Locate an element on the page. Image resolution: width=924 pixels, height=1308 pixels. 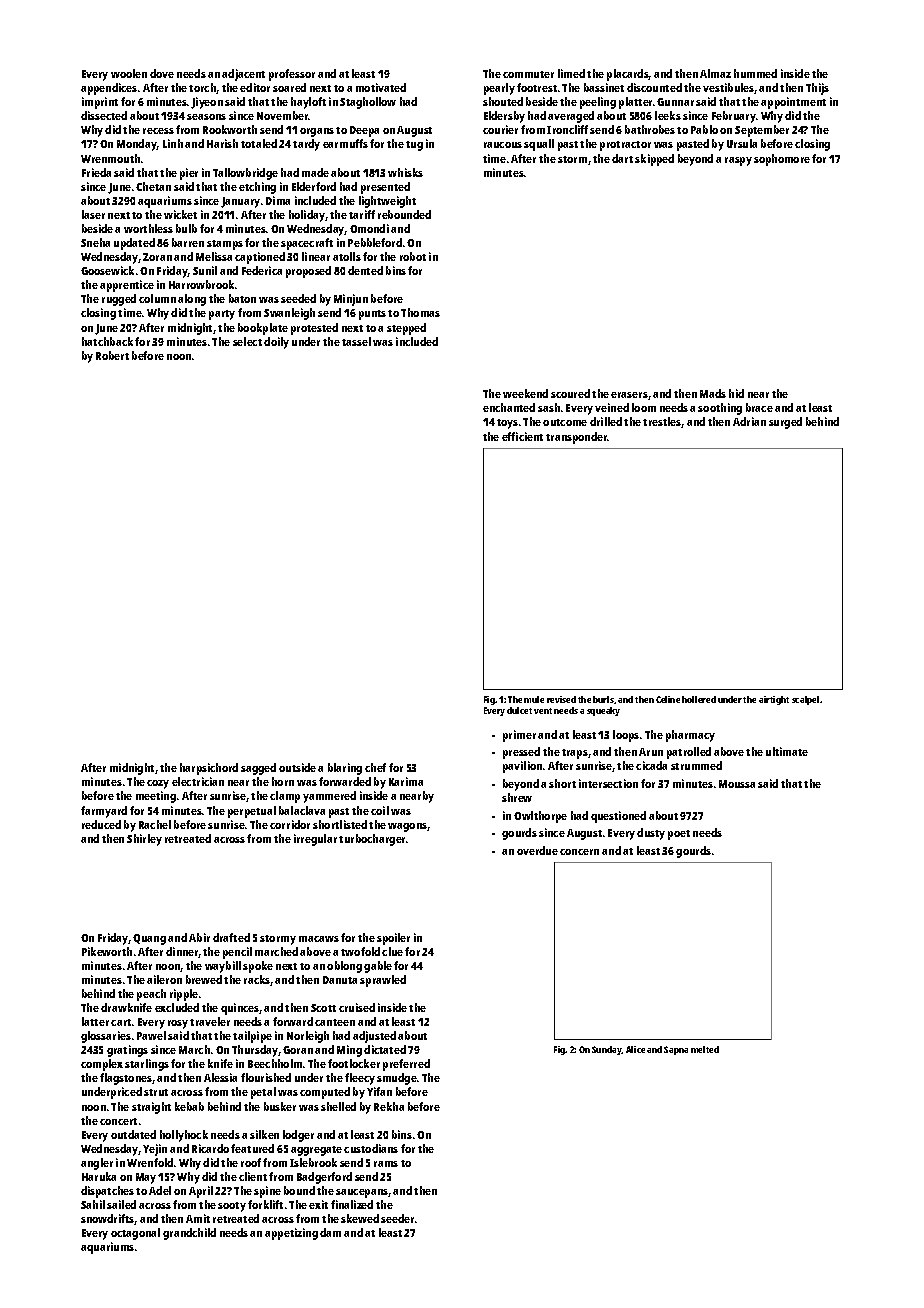
Alessia is located at coordinates (220, 1077).
